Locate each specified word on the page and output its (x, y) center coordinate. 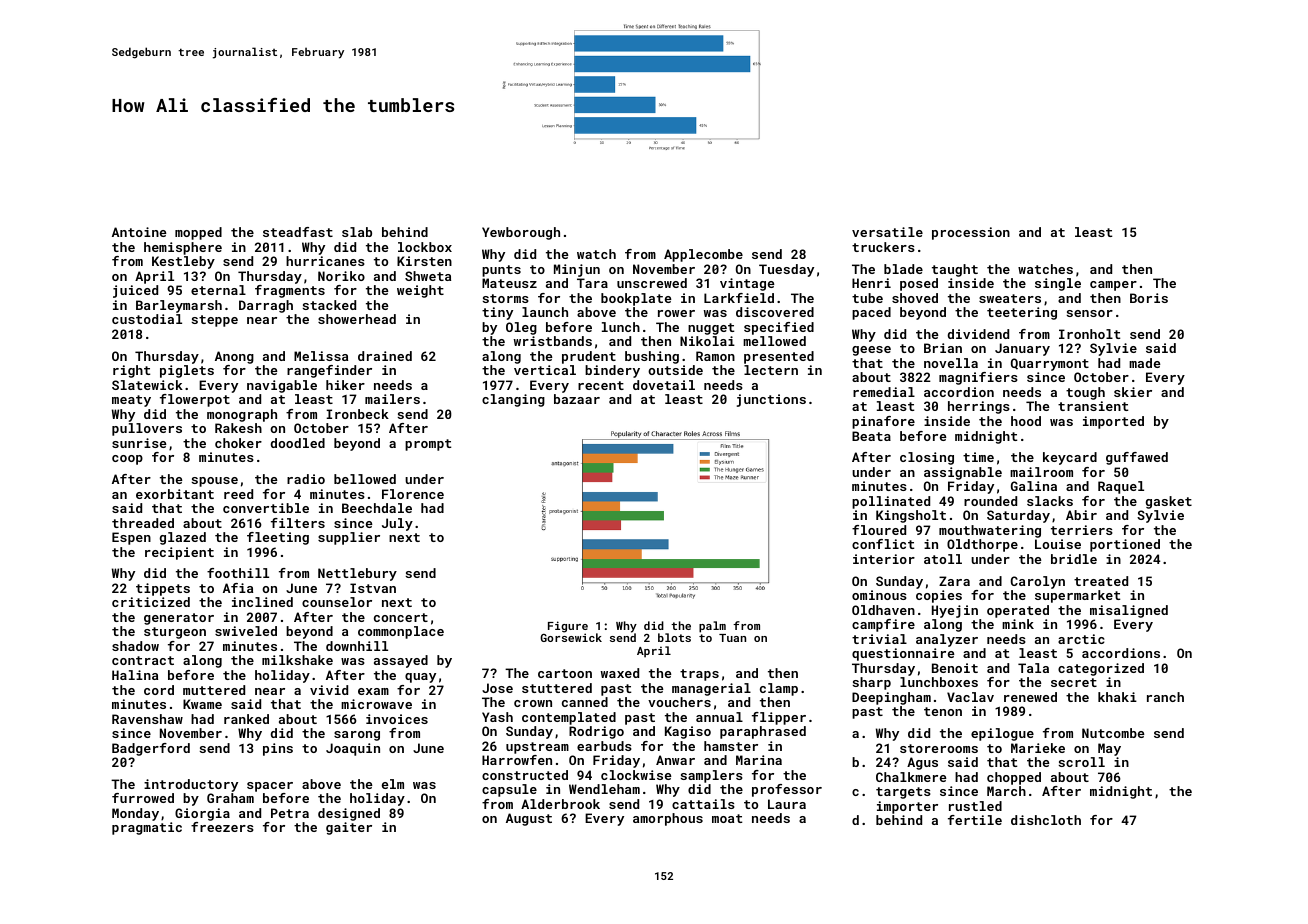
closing (927, 458)
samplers (712, 776)
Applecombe (703, 255)
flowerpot (195, 400)
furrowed (143, 798)
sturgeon (175, 633)
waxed (620, 673)
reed (238, 494)
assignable (963, 473)
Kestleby (183, 262)
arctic (1081, 639)
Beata (871, 436)
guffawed (1137, 458)
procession (971, 233)
